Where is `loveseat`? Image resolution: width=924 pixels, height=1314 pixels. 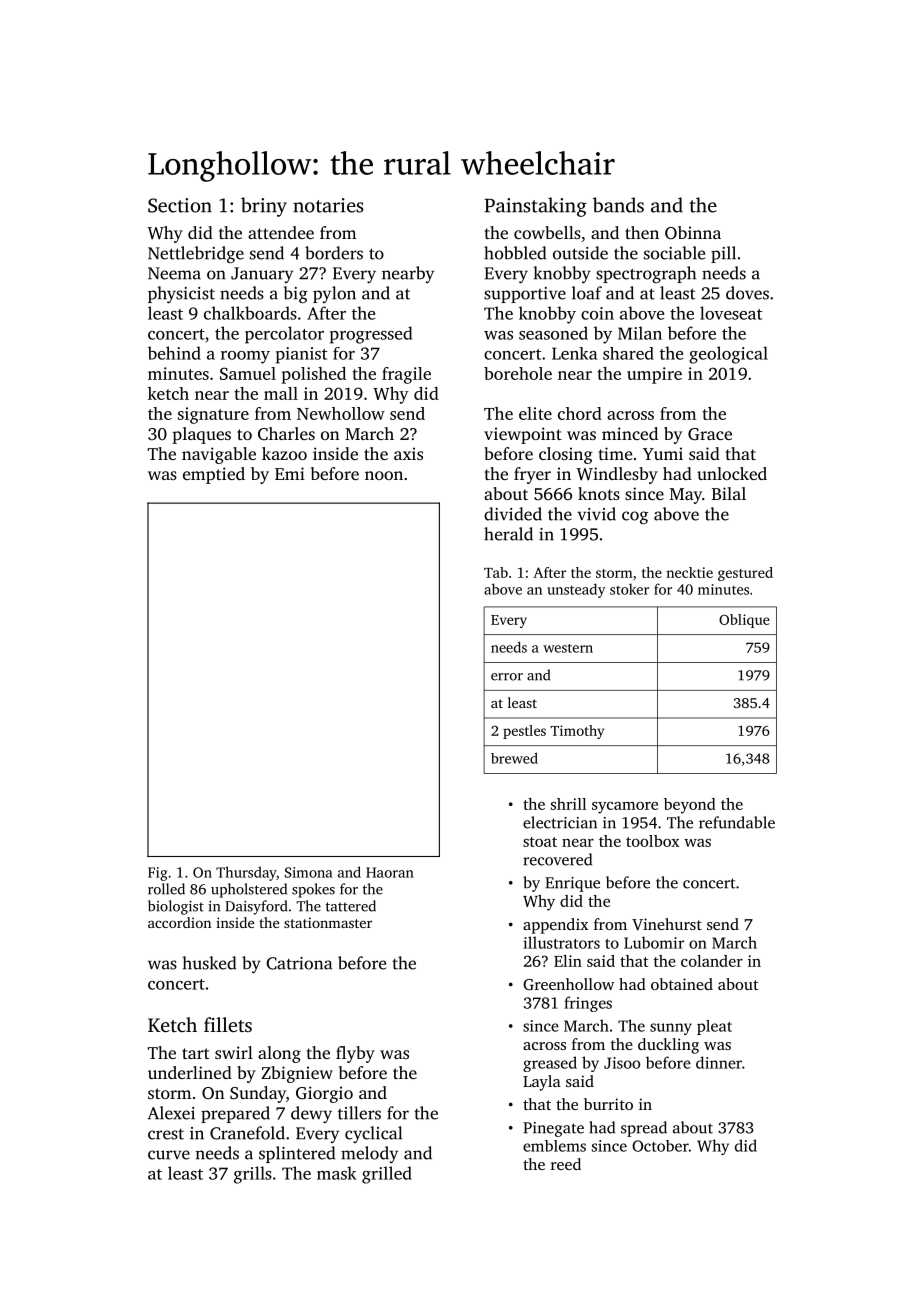
loveseat is located at coordinates (731, 313).
